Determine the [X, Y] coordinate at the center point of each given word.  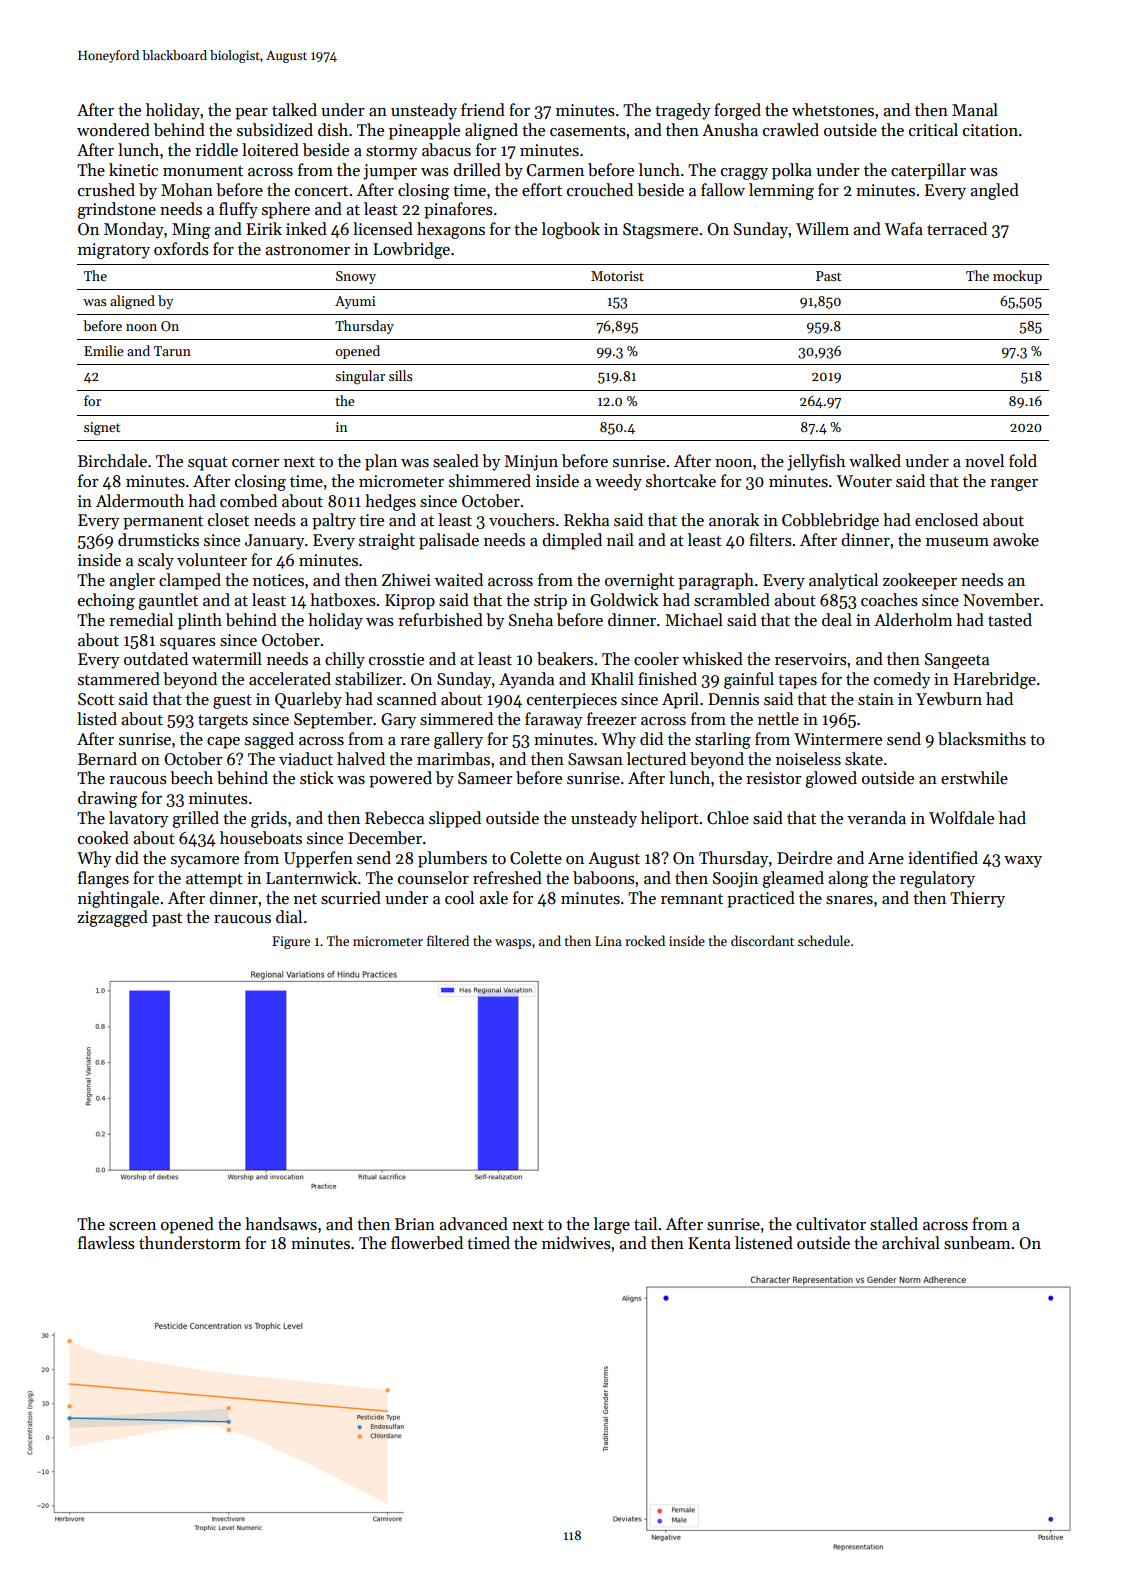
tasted [1010, 620]
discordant [762, 940]
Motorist [617, 276]
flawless [106, 1243]
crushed [106, 190]
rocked [645, 940]
